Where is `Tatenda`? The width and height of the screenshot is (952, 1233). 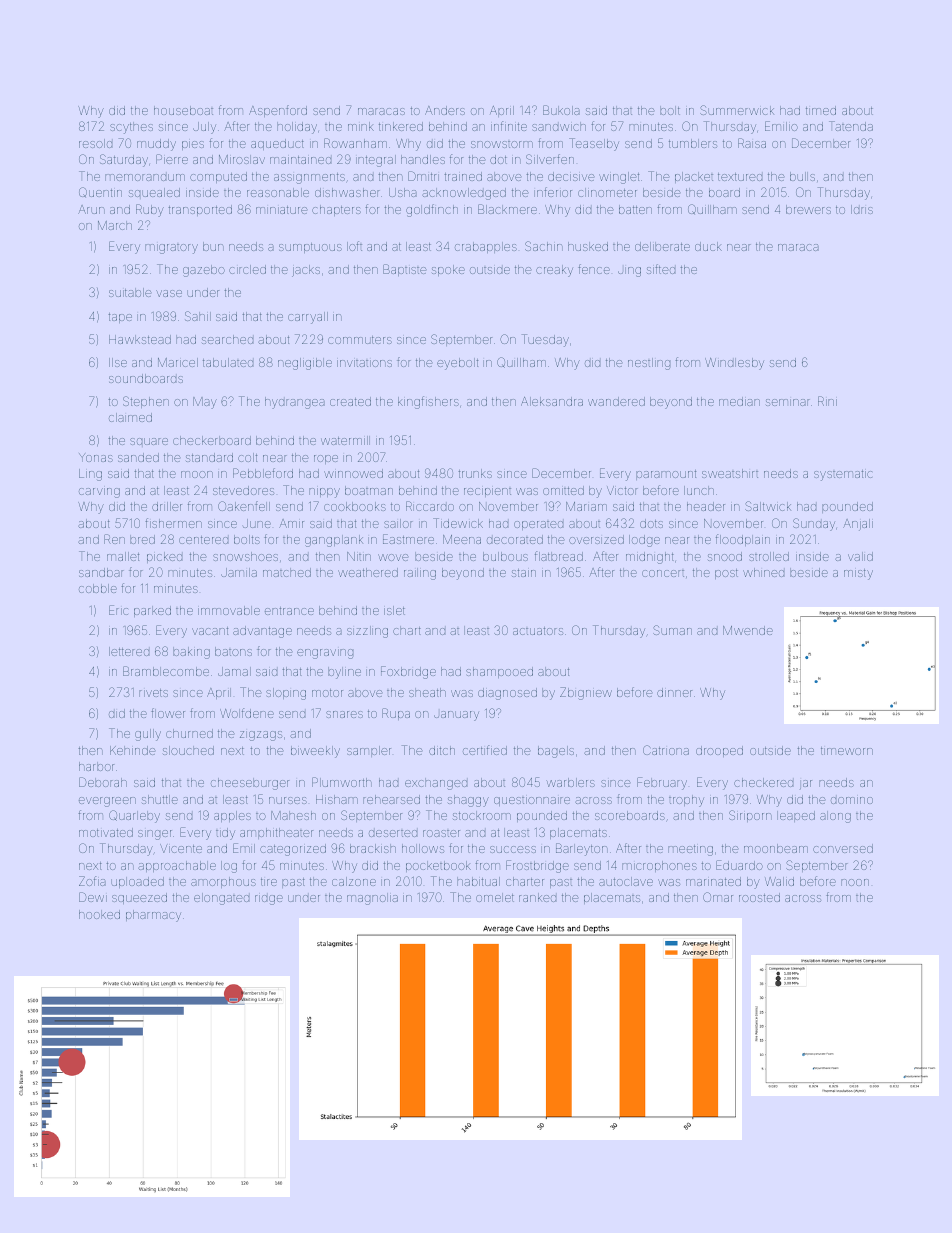
Tatenda is located at coordinates (851, 126).
